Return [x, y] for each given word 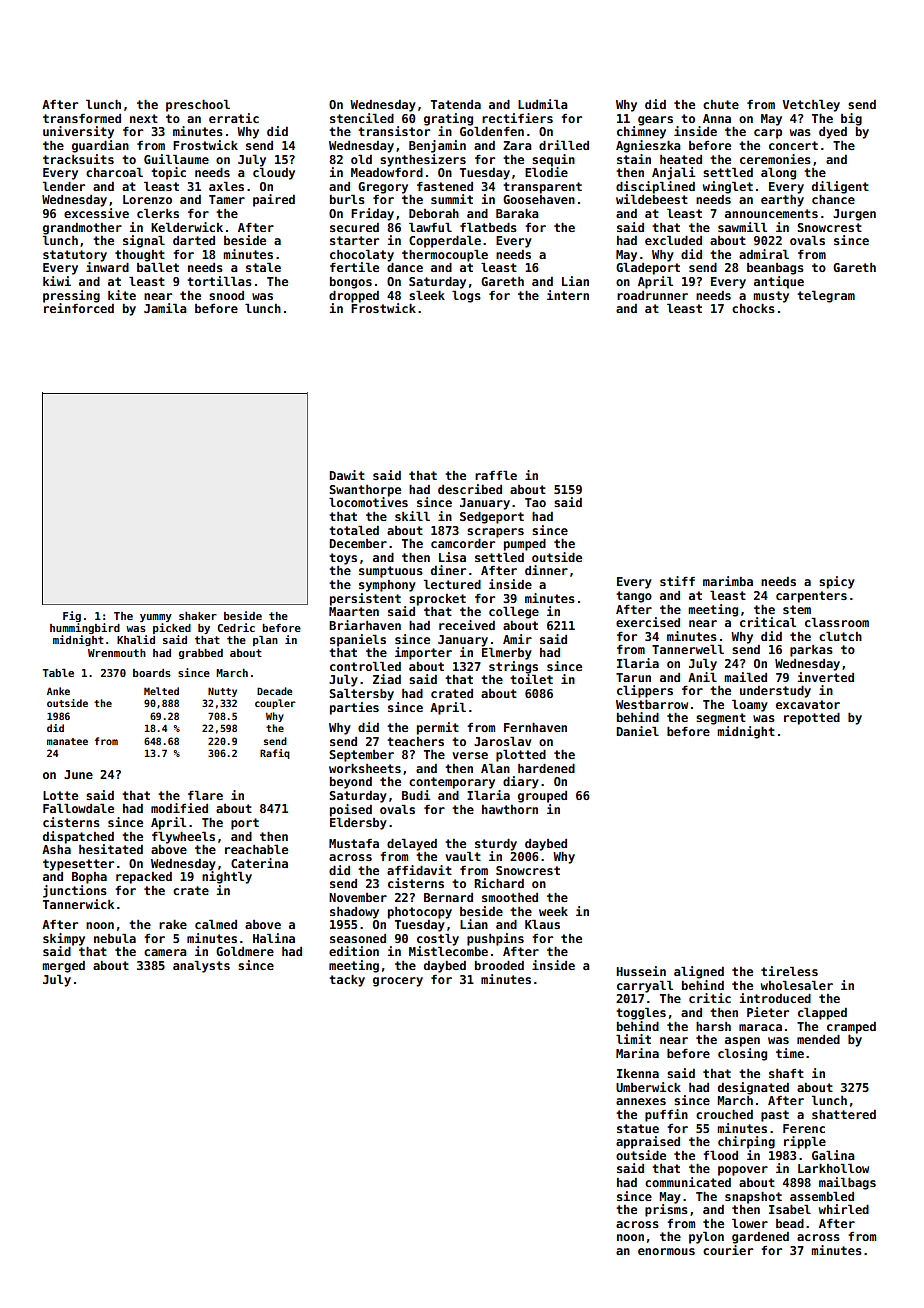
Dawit [347, 475]
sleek [427, 295]
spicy [837, 582]
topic [168, 173]
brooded [499, 965]
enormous [666, 1251]
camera [165, 952]
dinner [546, 570]
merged [63, 967]
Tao [535, 502]
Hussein [641, 971]
